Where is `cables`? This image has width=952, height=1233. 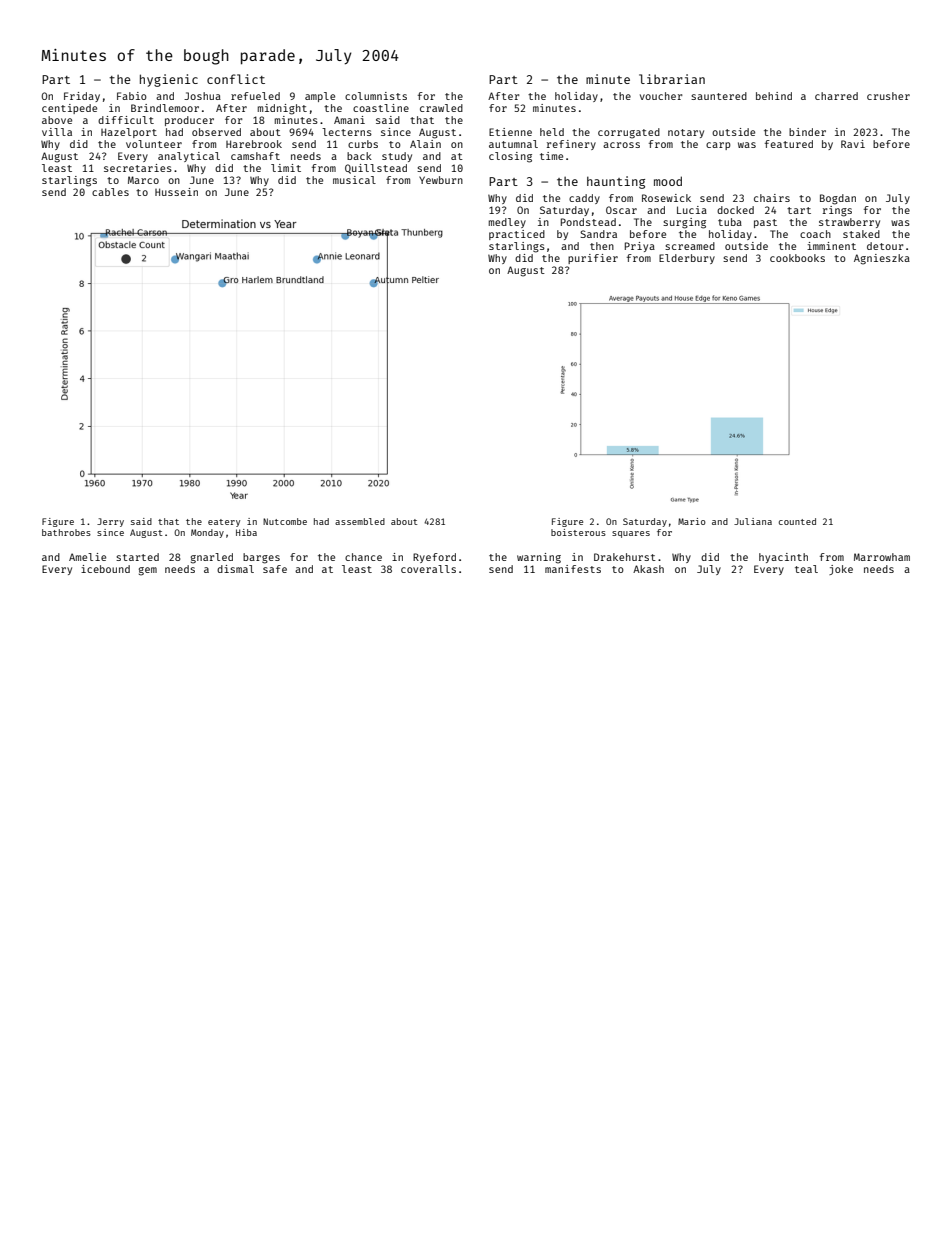
cables is located at coordinates (110, 192).
